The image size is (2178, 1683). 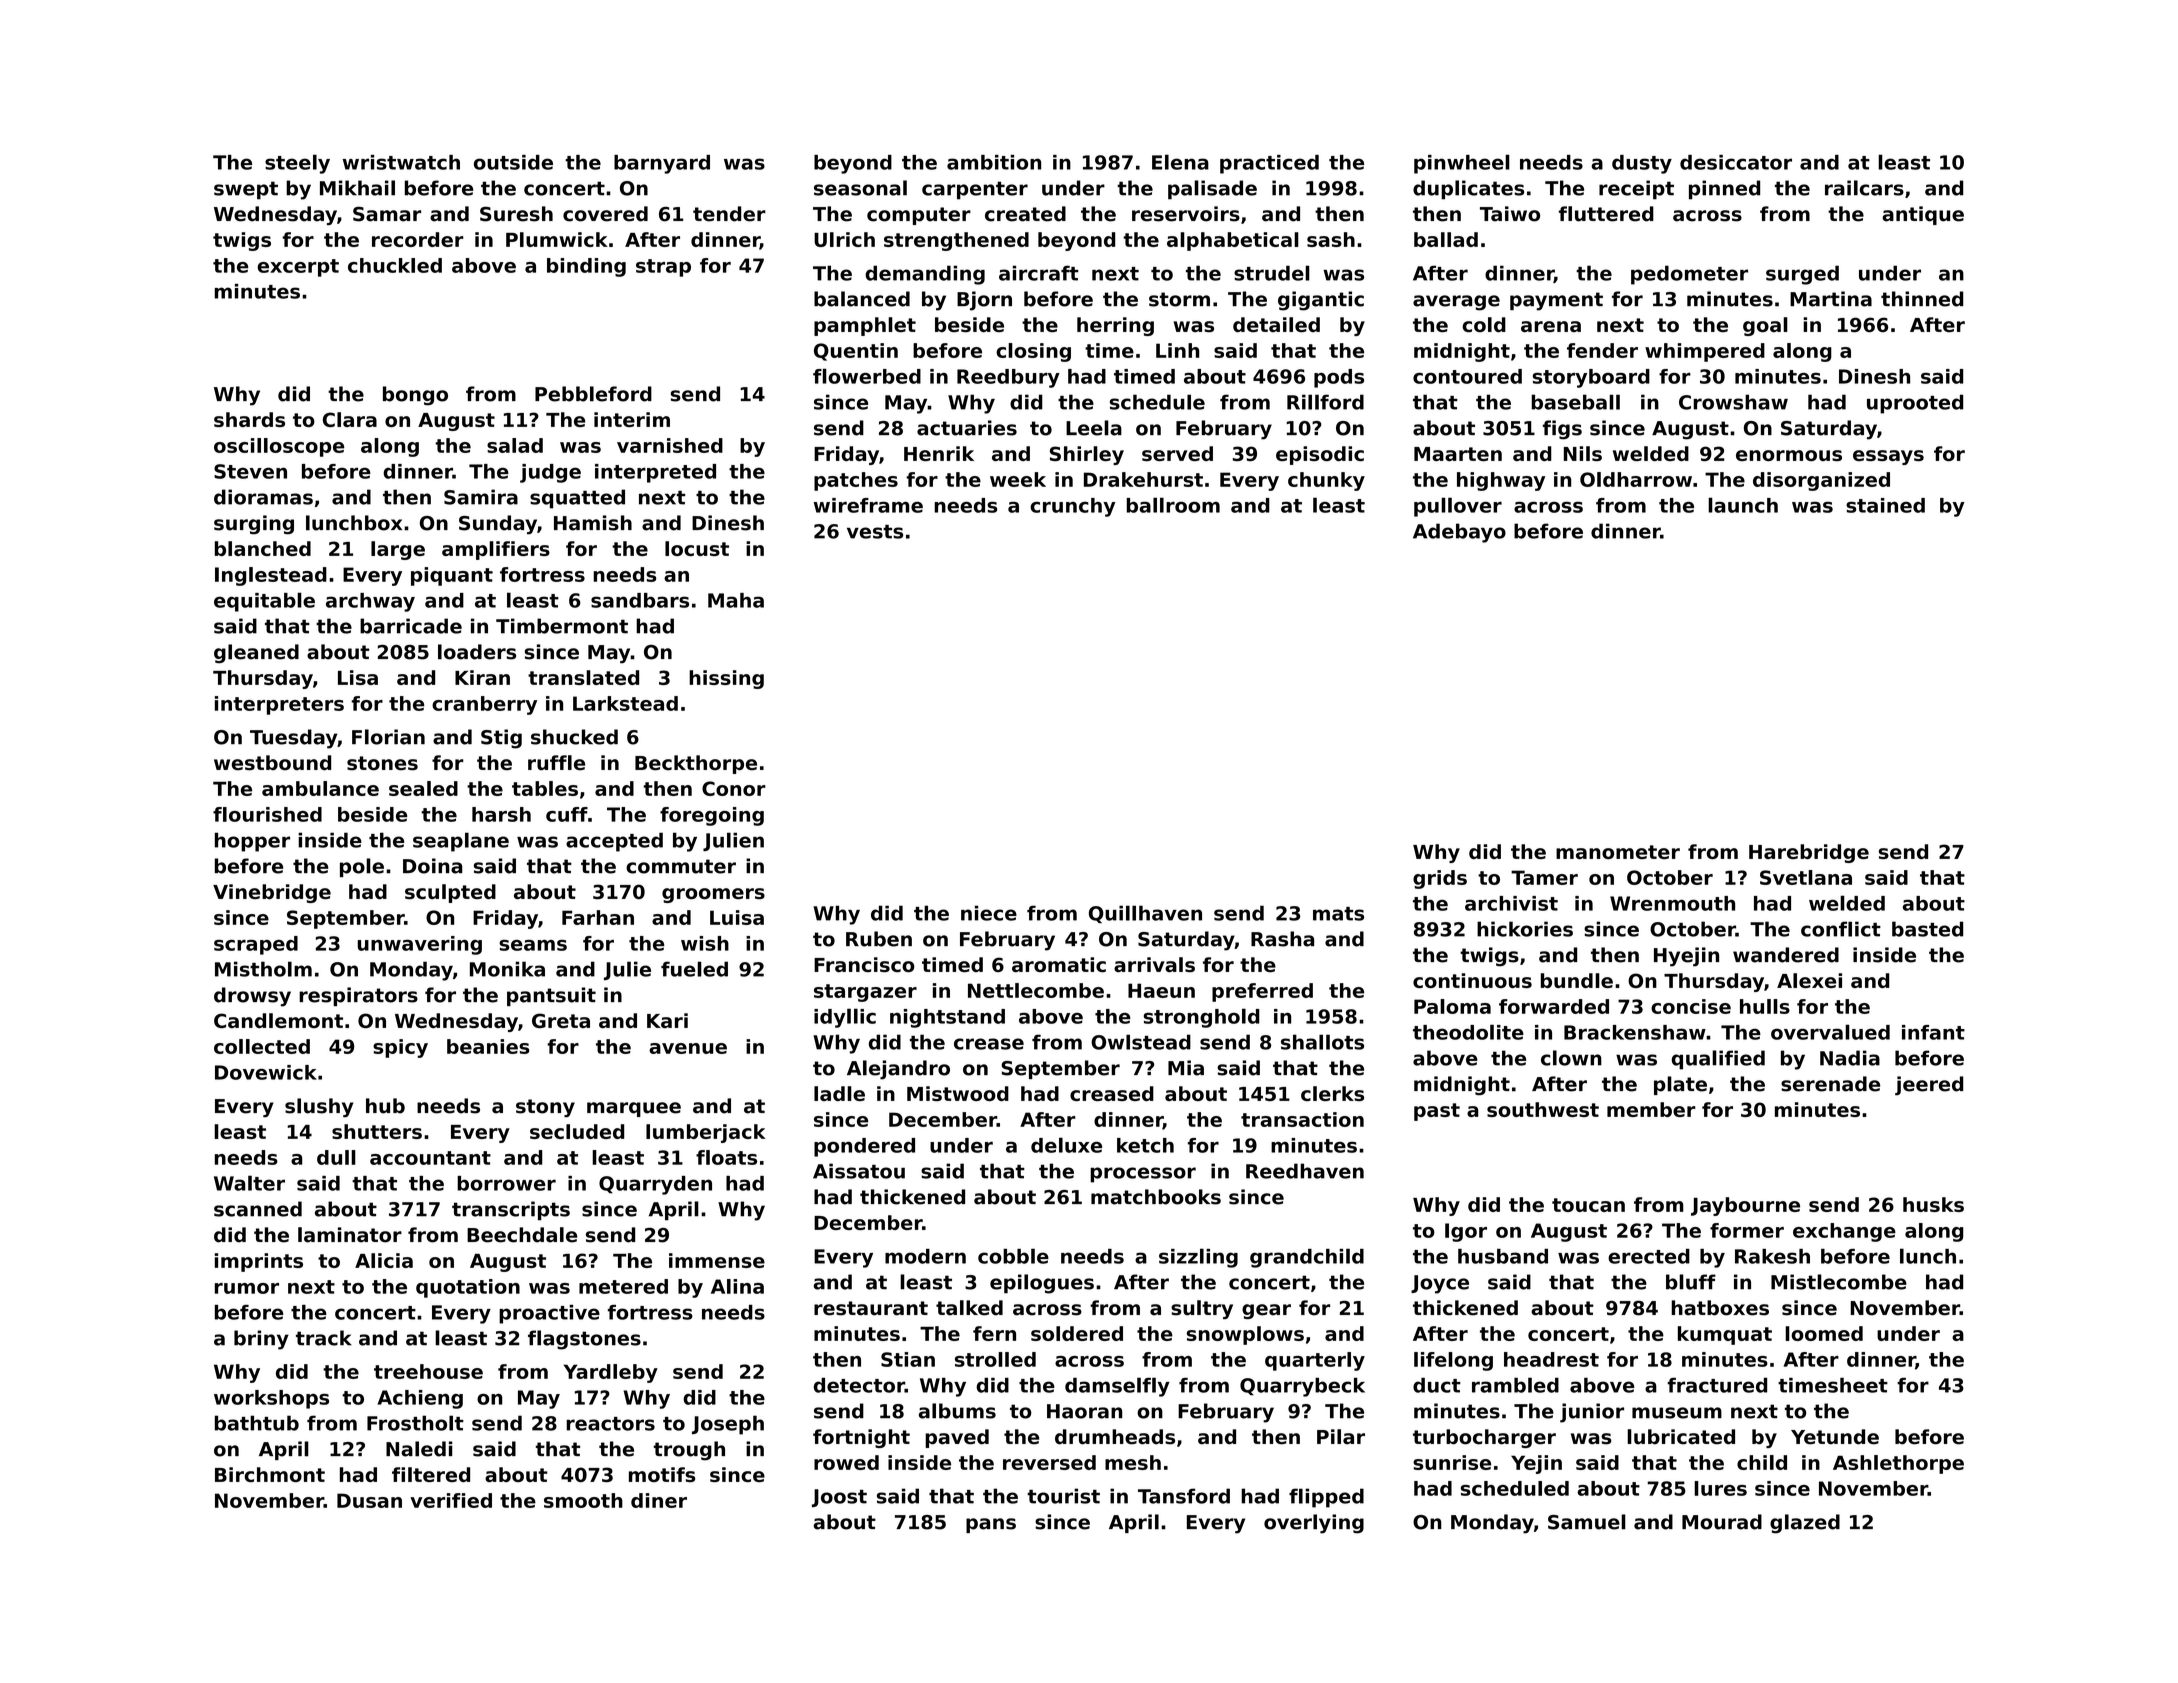 I want to click on Nettlecombe, so click(x=1036, y=990).
